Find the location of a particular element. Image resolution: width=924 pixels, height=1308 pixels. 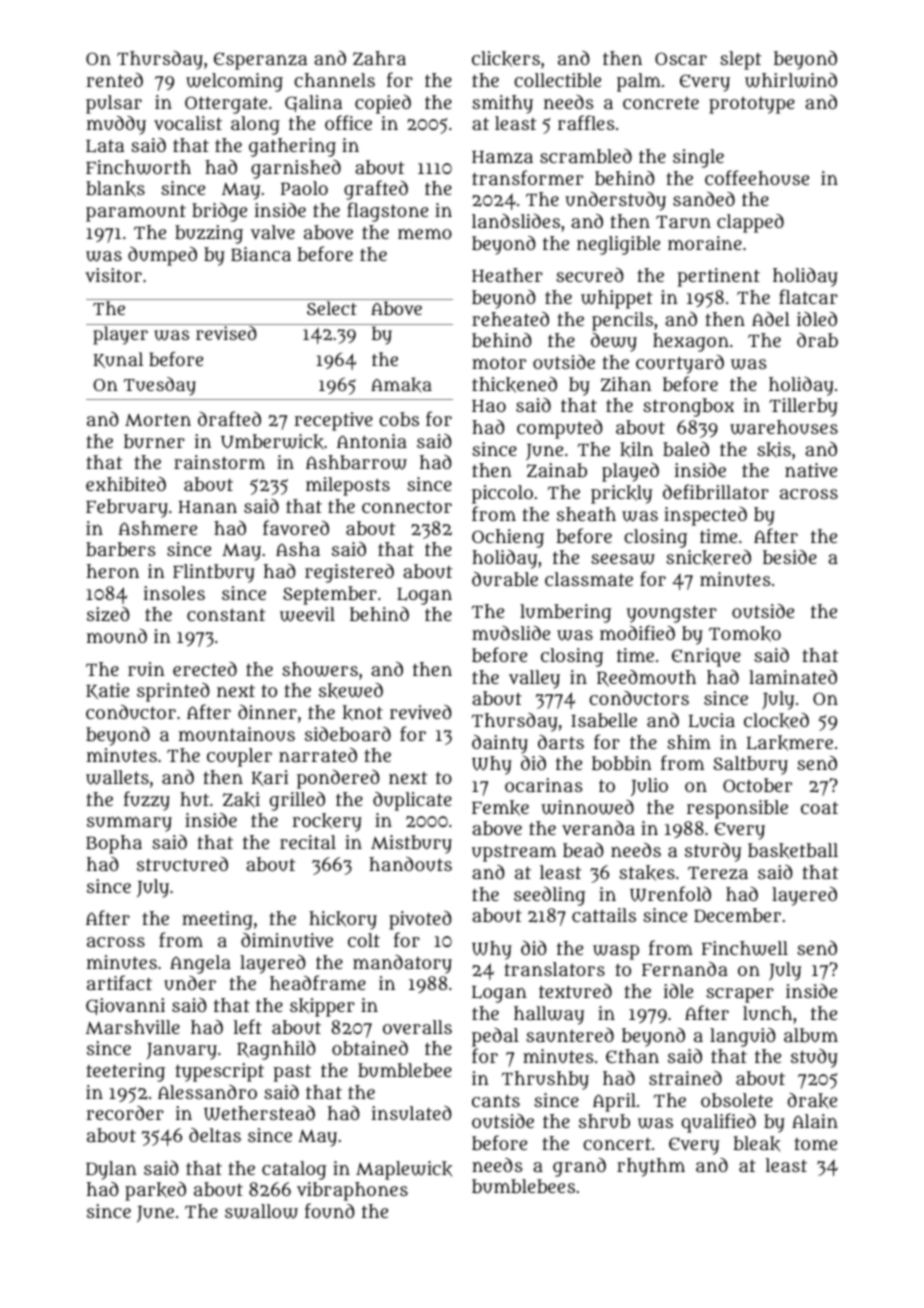

ocarinas is located at coordinates (544, 785).
